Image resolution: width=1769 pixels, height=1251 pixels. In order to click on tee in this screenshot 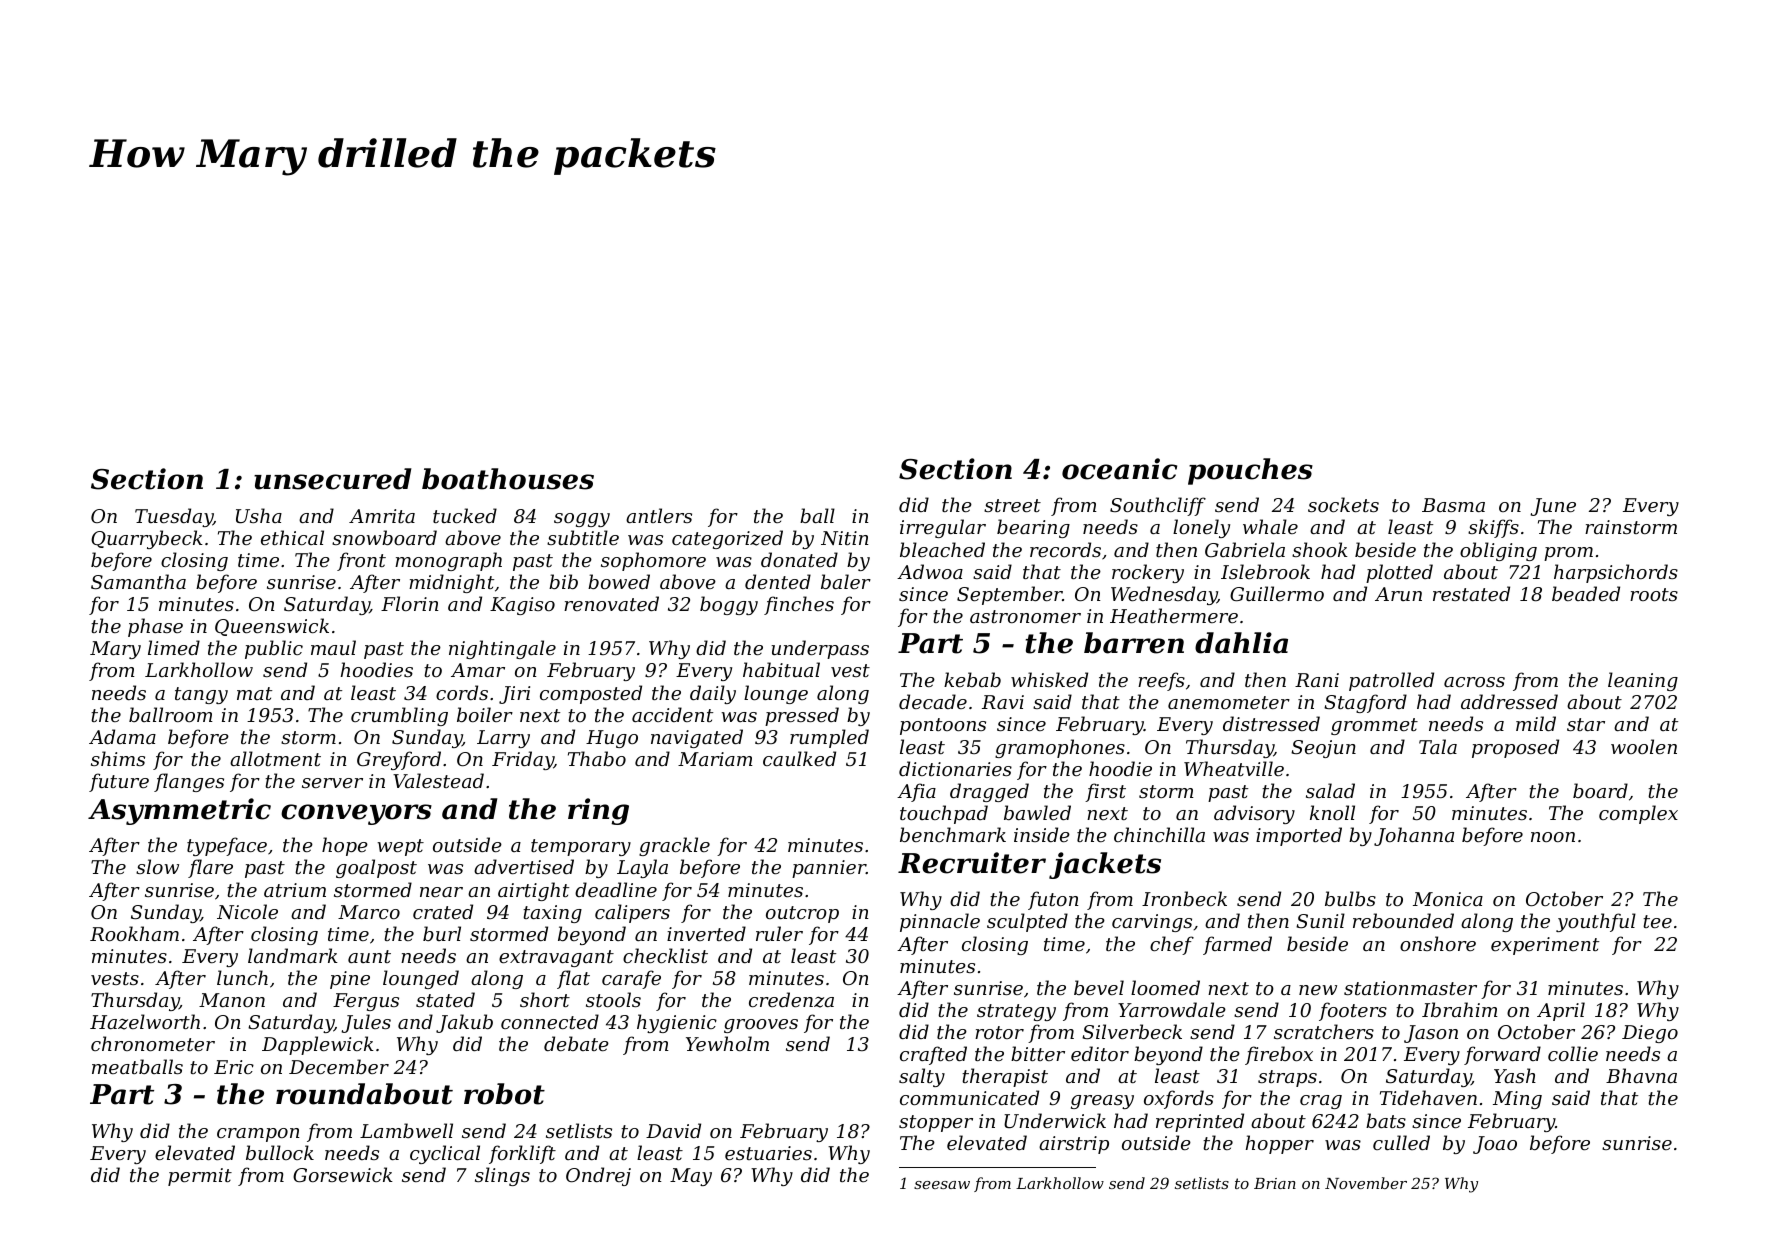, I will do `click(1657, 921)`.
